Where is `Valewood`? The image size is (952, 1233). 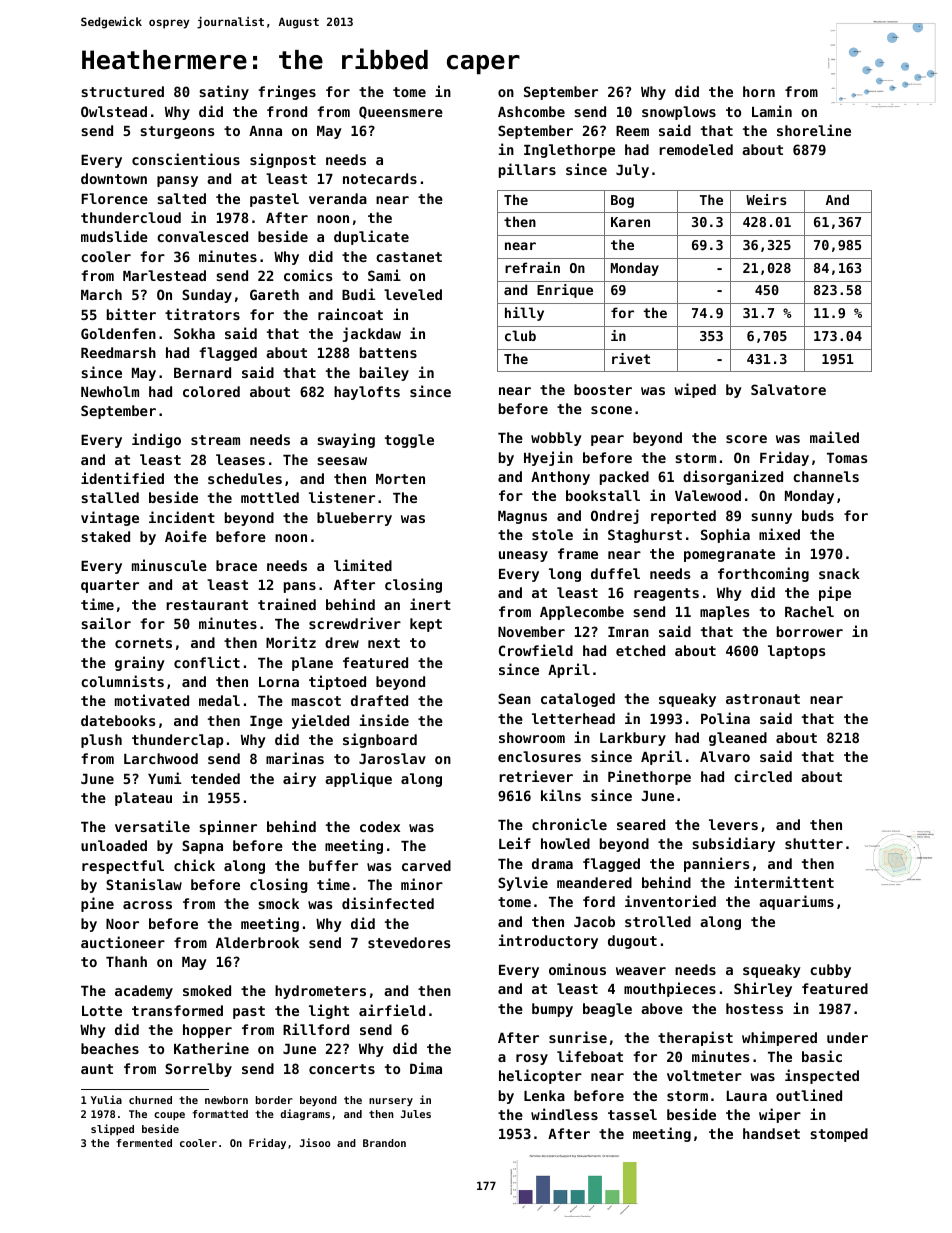 Valewood is located at coordinates (708, 495).
